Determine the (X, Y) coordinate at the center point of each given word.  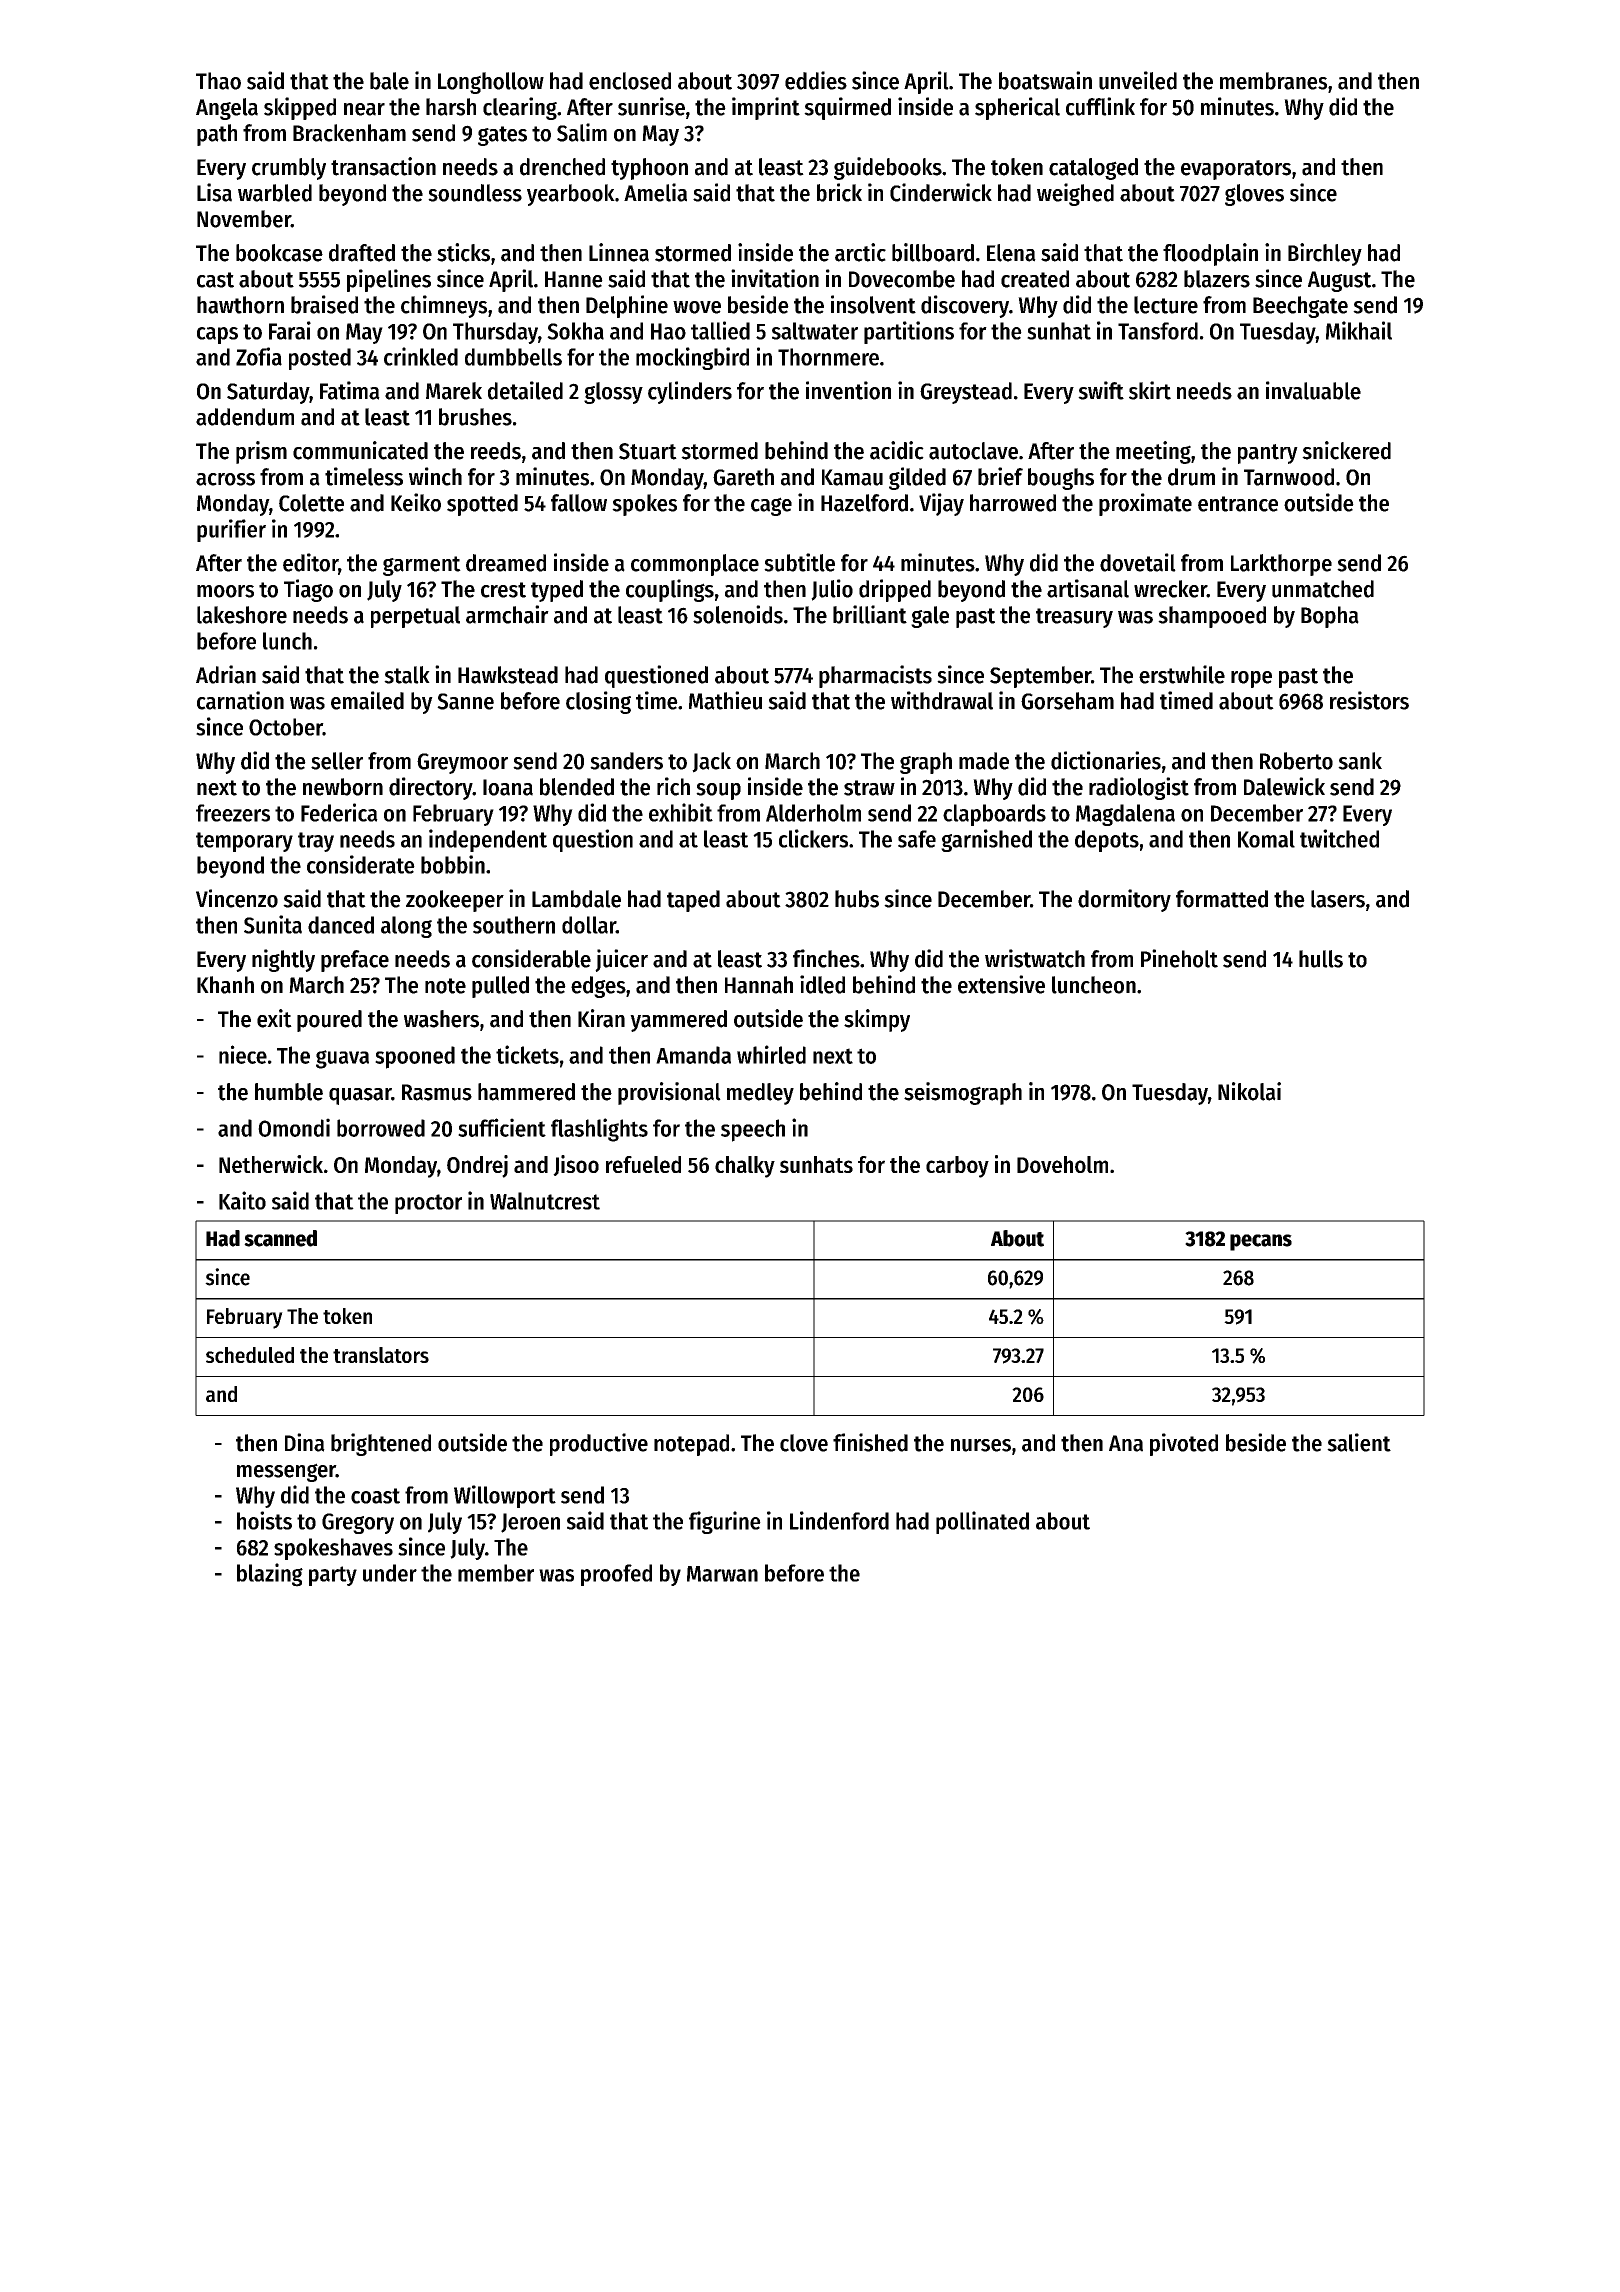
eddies (816, 80)
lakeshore (242, 615)
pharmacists (875, 676)
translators (381, 1355)
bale (389, 81)
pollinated (982, 1522)
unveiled (1138, 80)
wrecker (1170, 589)
